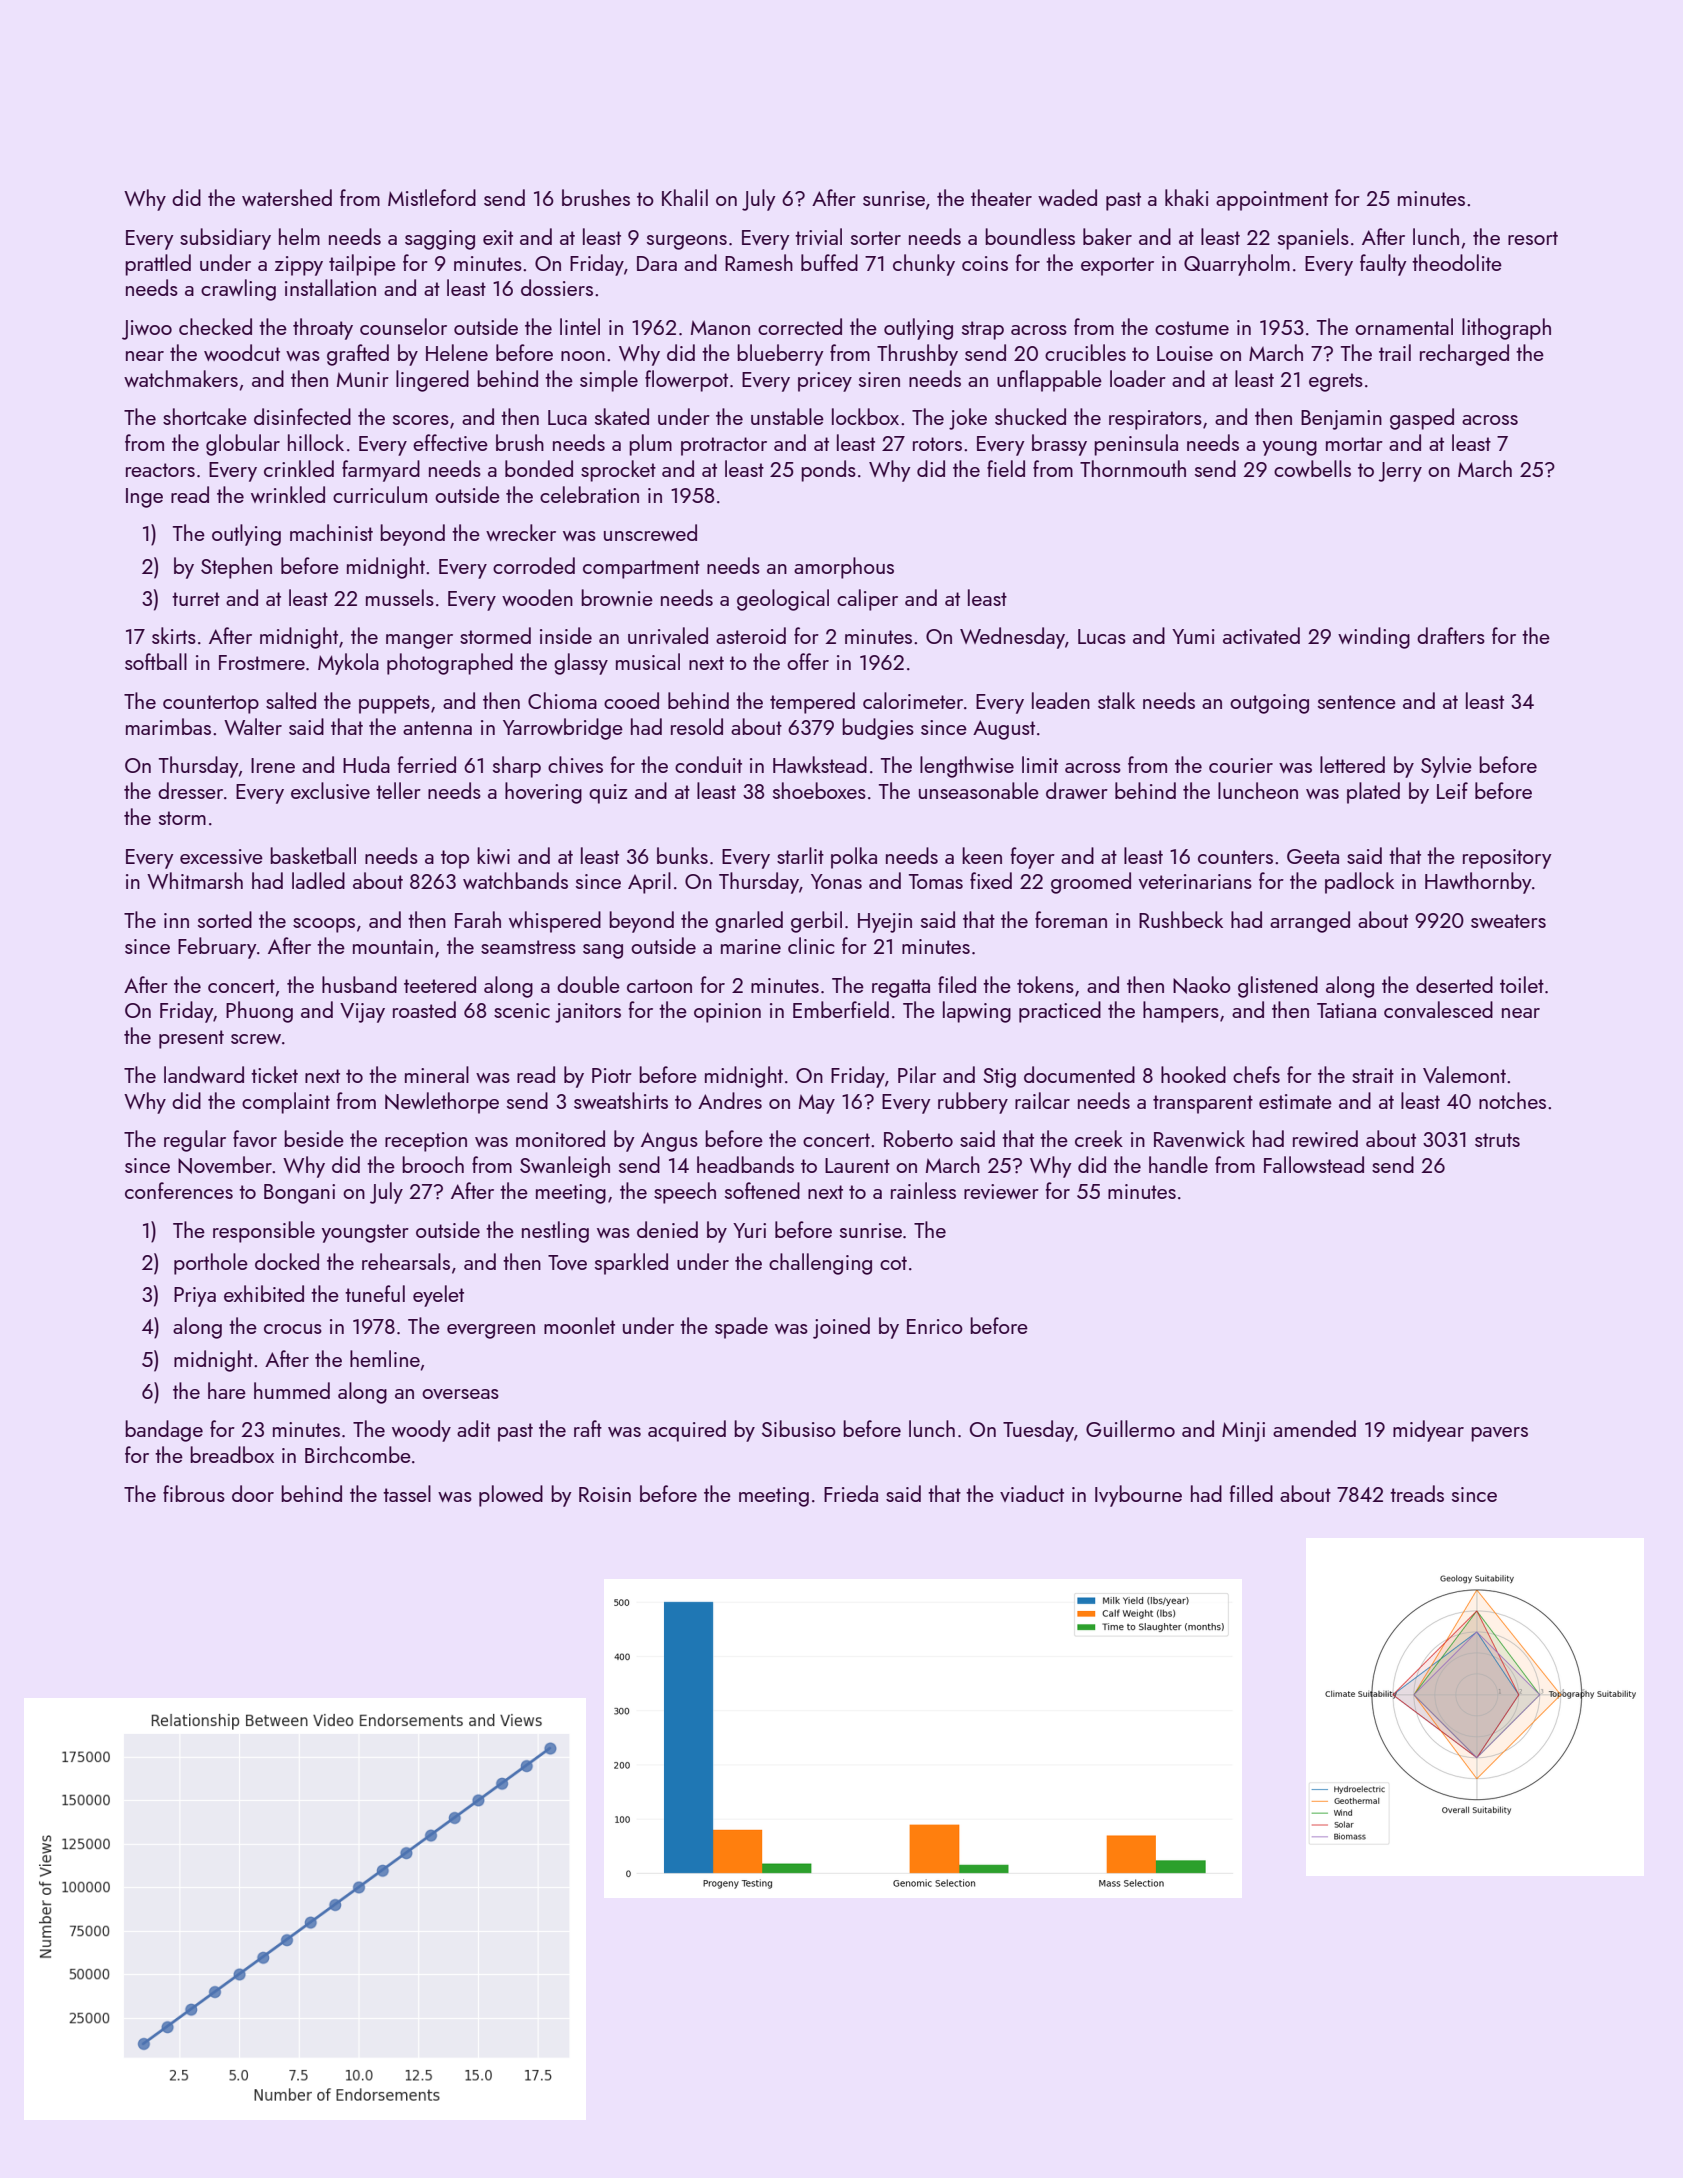 Image resolution: width=1683 pixels, height=2178 pixels. What do you see at coordinates (190, 790) in the screenshot?
I see `dresser` at bounding box center [190, 790].
